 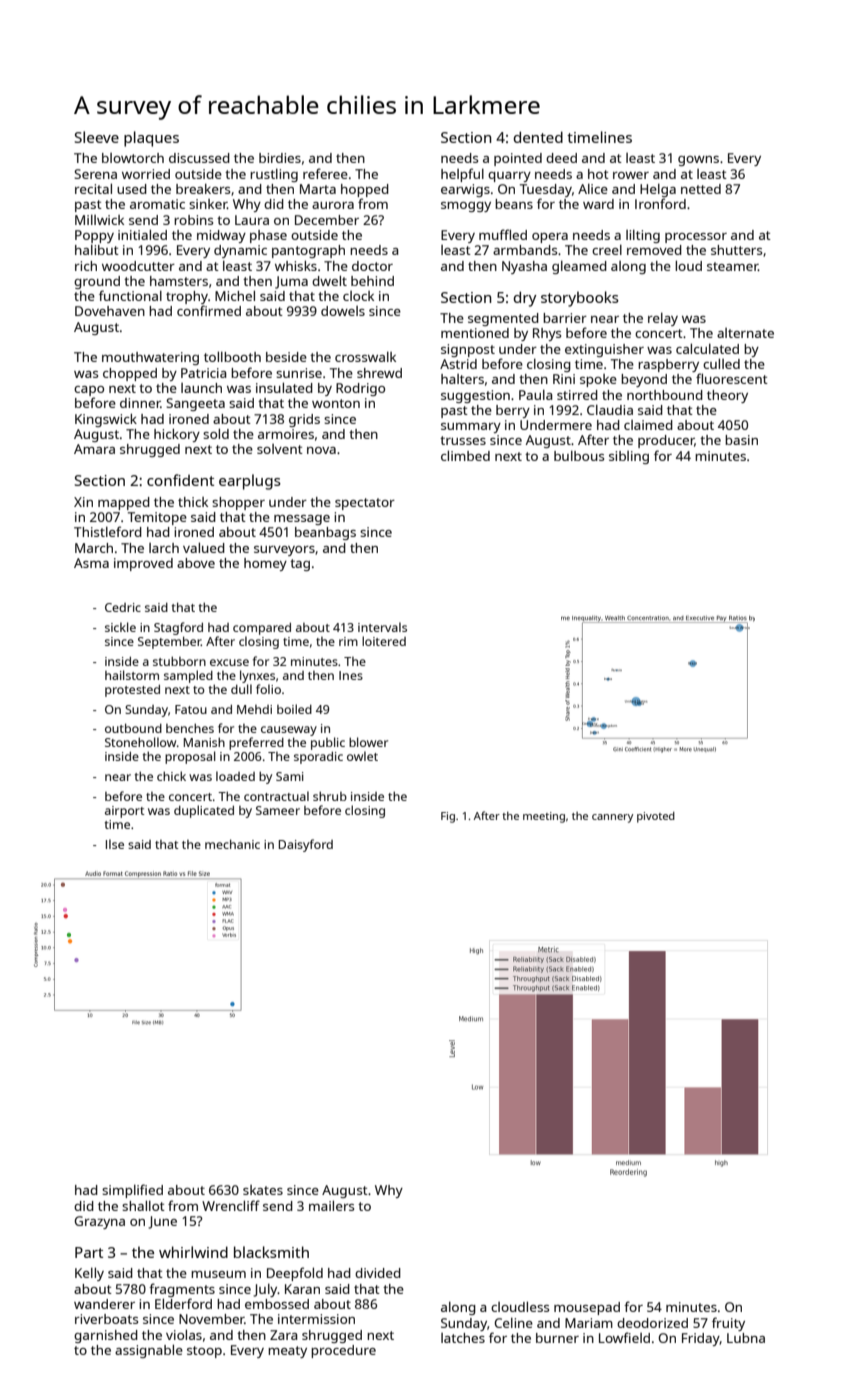 What do you see at coordinates (115, 844) in the screenshot?
I see `Ilse` at bounding box center [115, 844].
